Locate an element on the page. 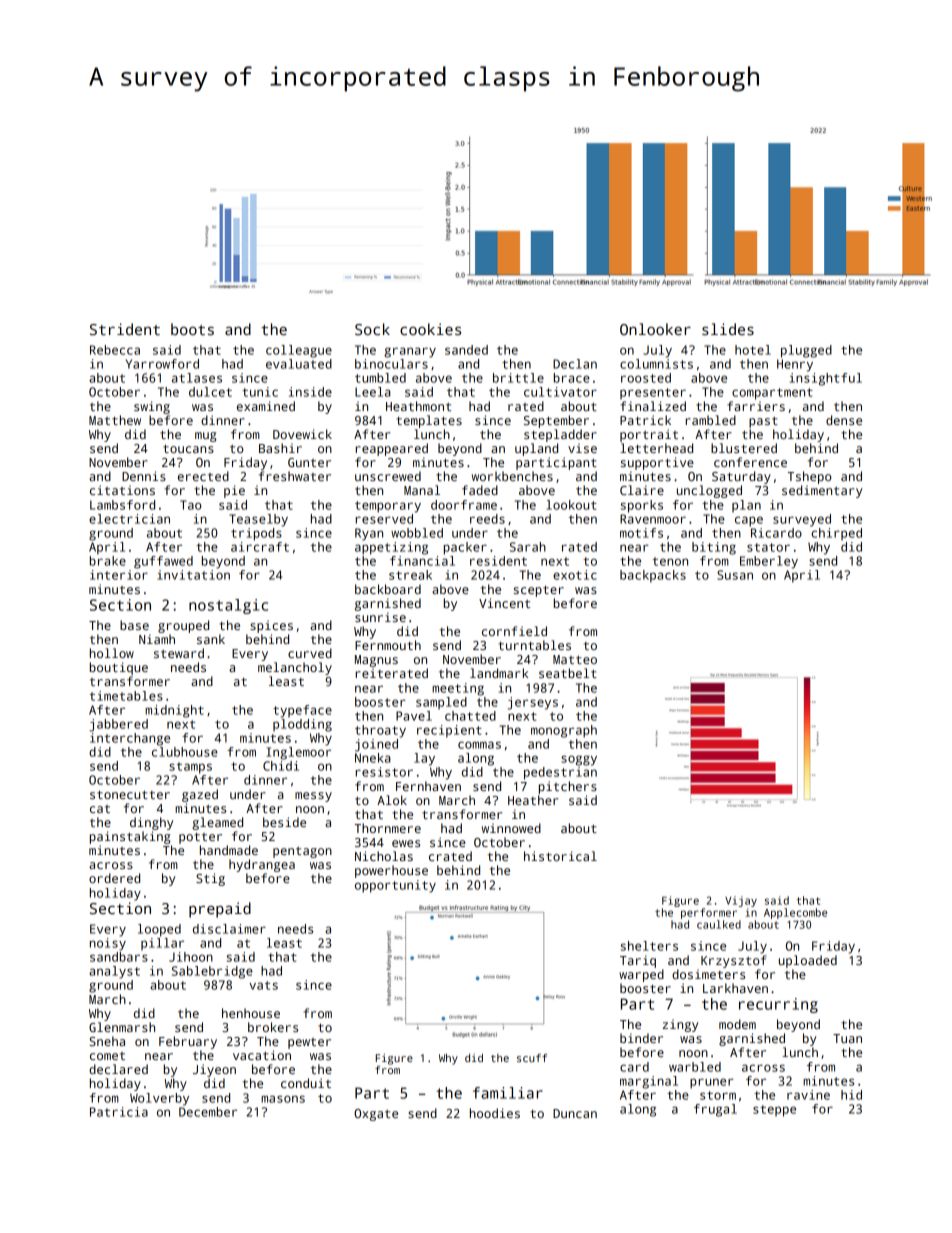 The width and height of the page is (952, 1233). recurring is located at coordinates (778, 1005).
